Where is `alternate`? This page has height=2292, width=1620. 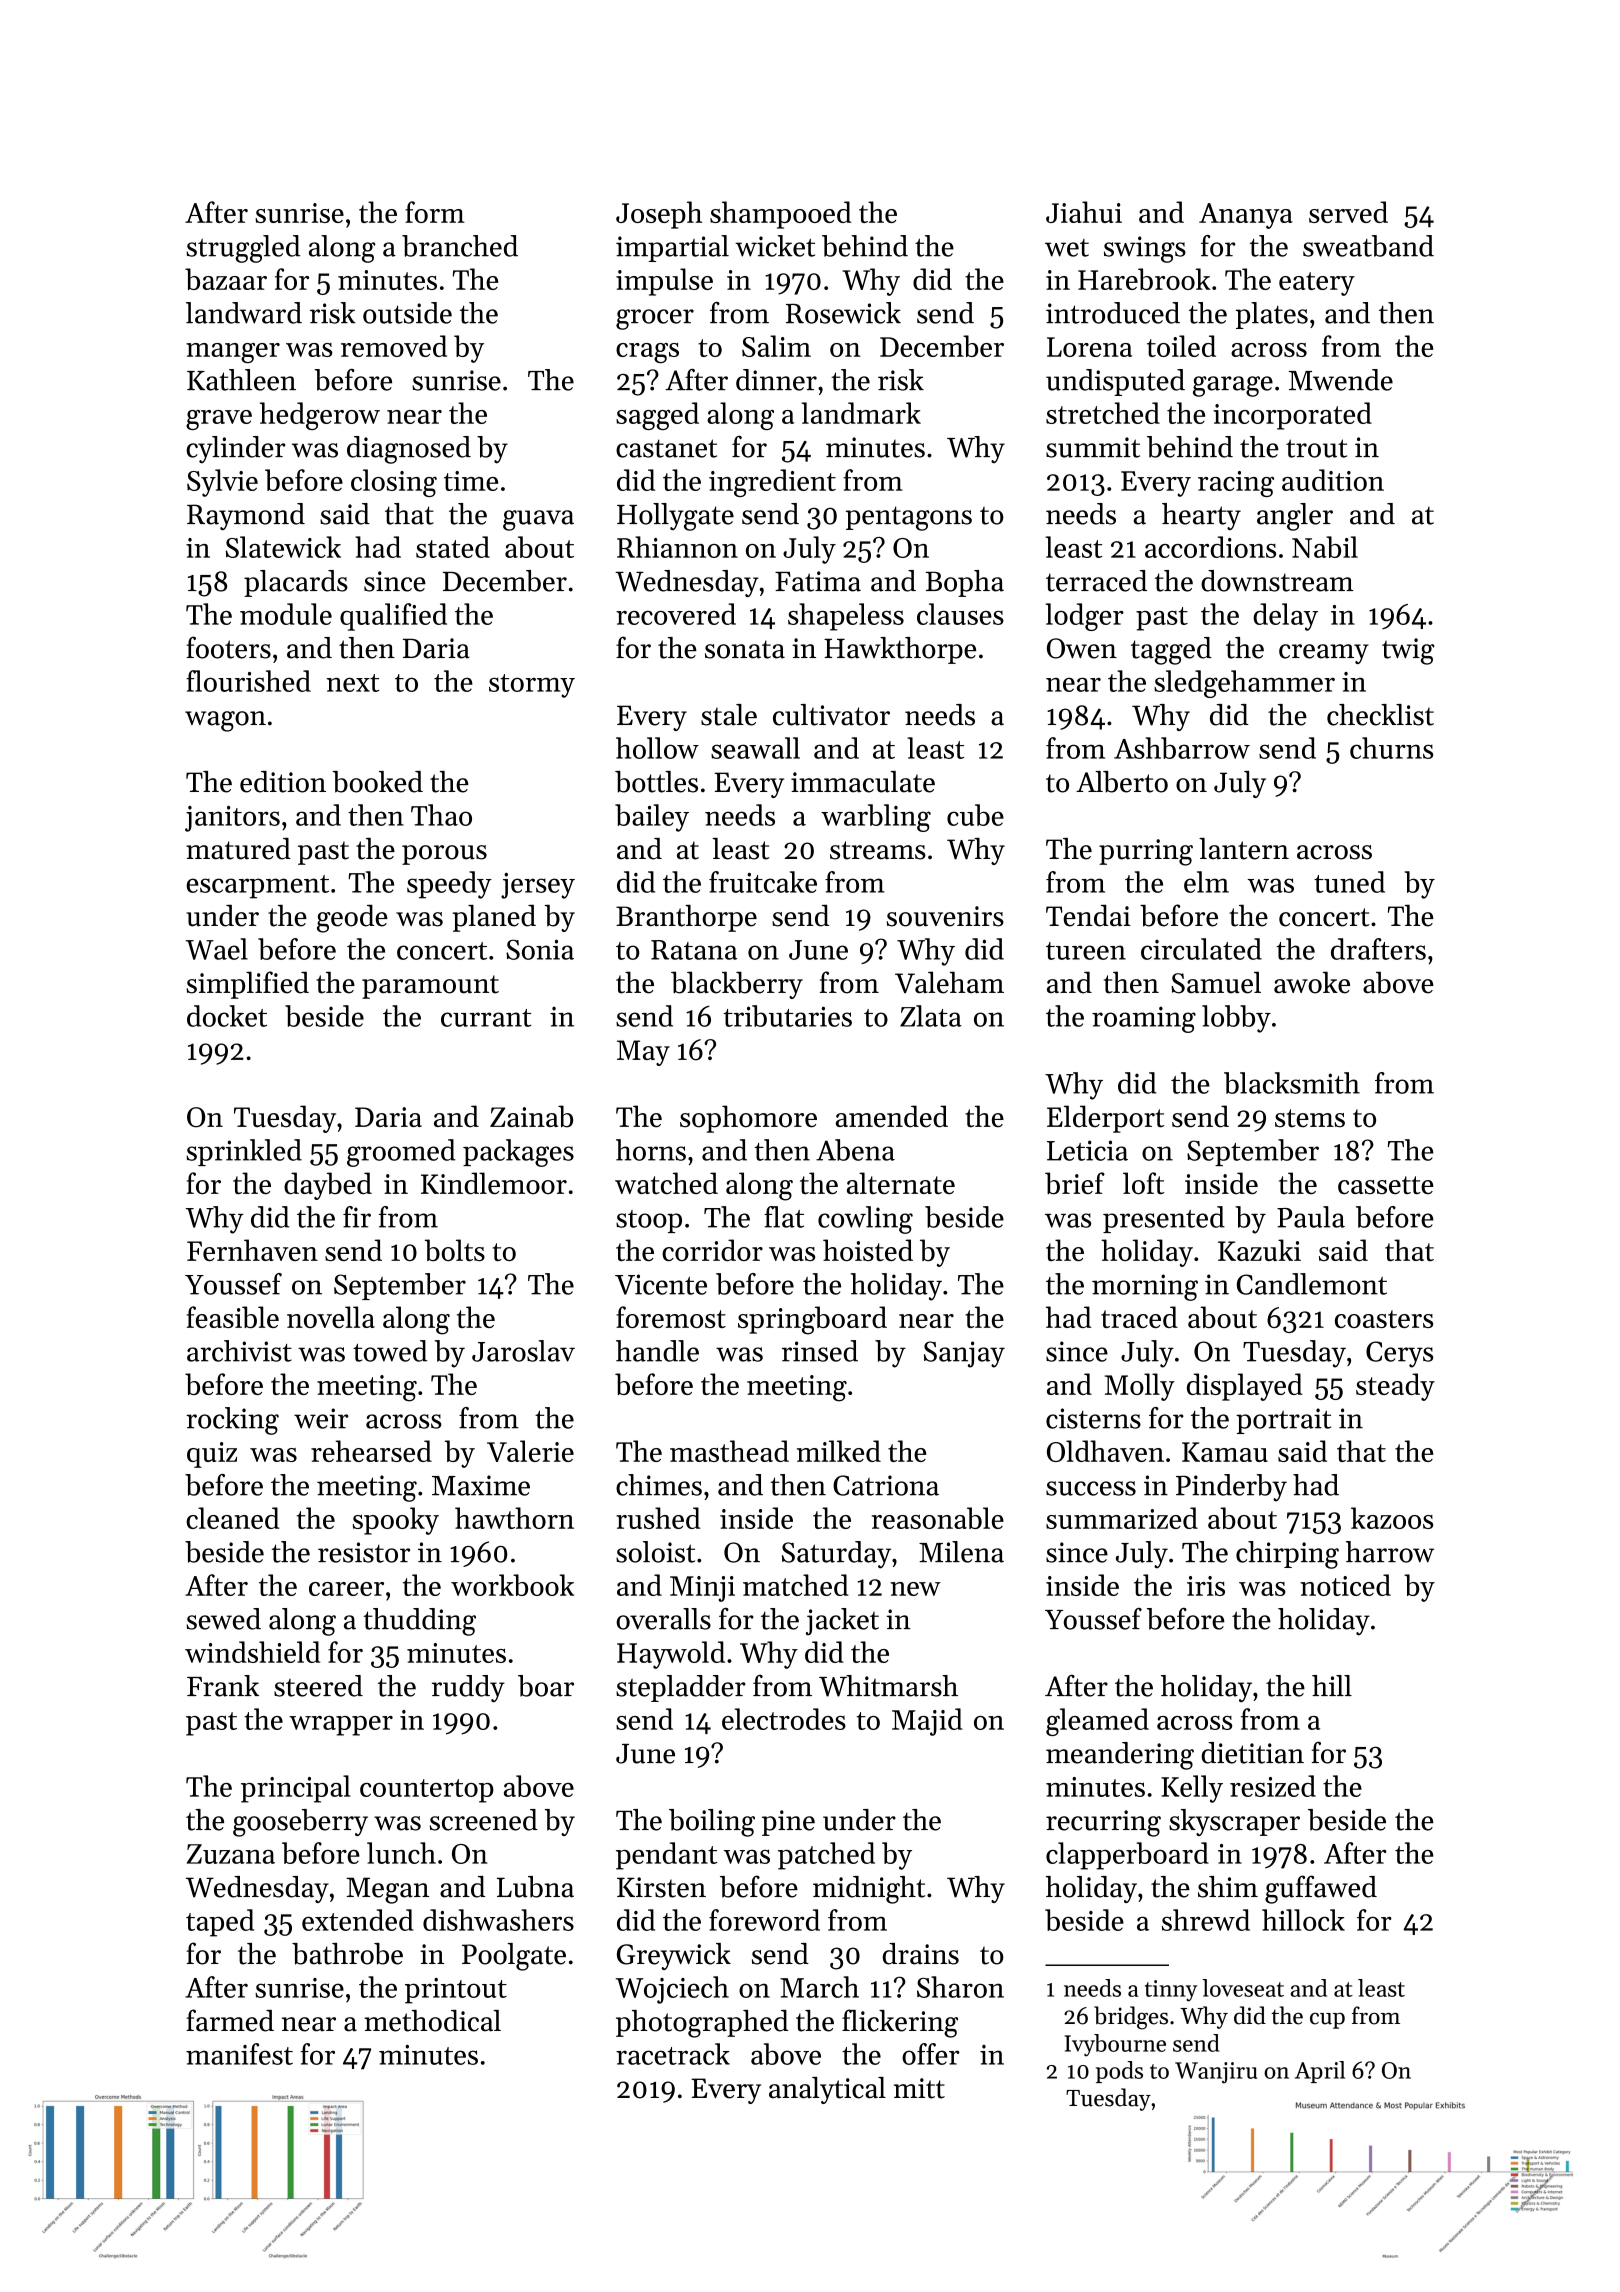
alternate is located at coordinates (901, 1183).
